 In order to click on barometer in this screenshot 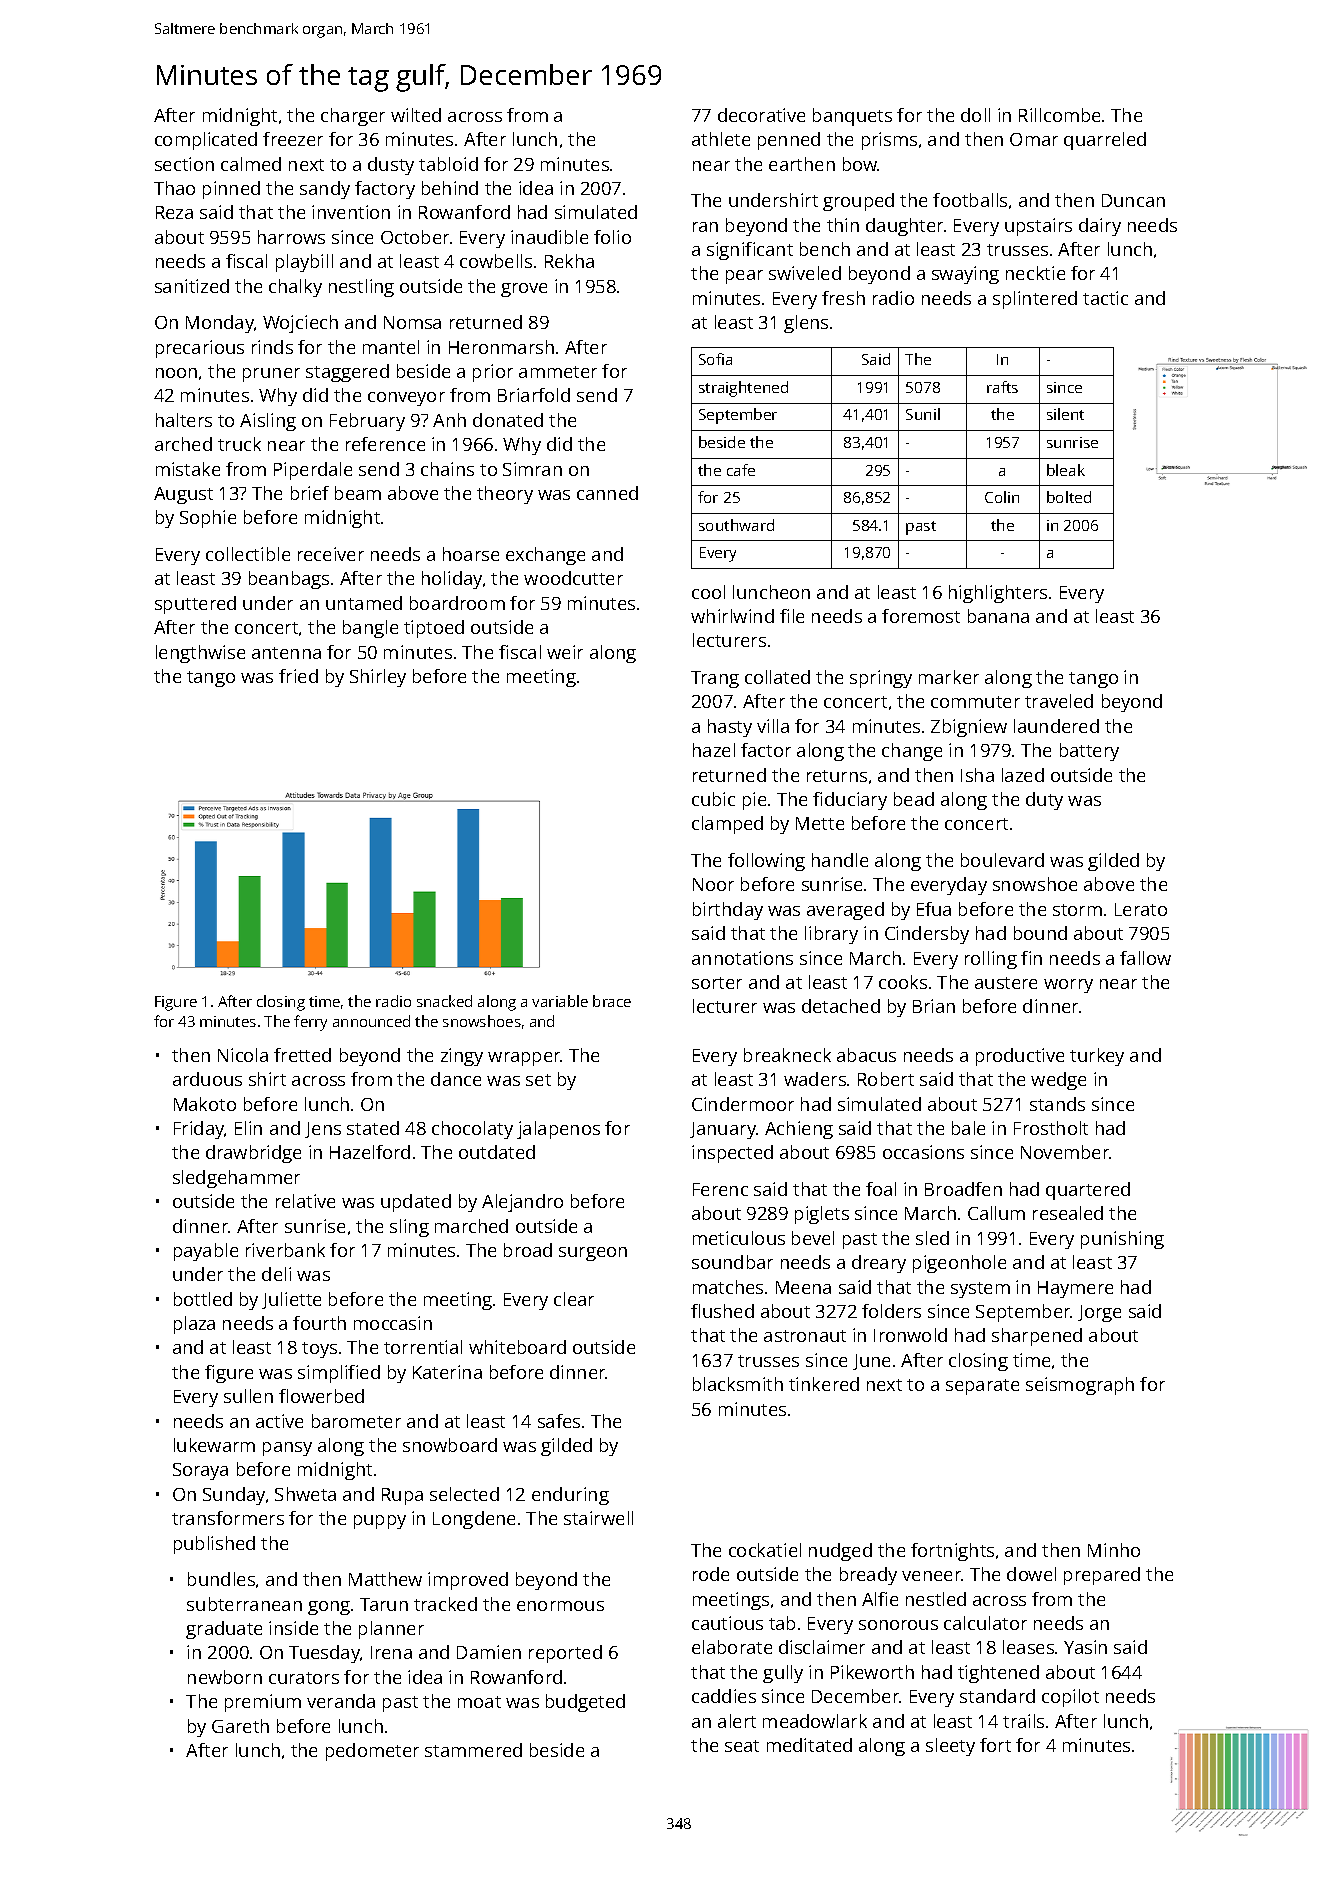, I will do `click(356, 1421)`.
